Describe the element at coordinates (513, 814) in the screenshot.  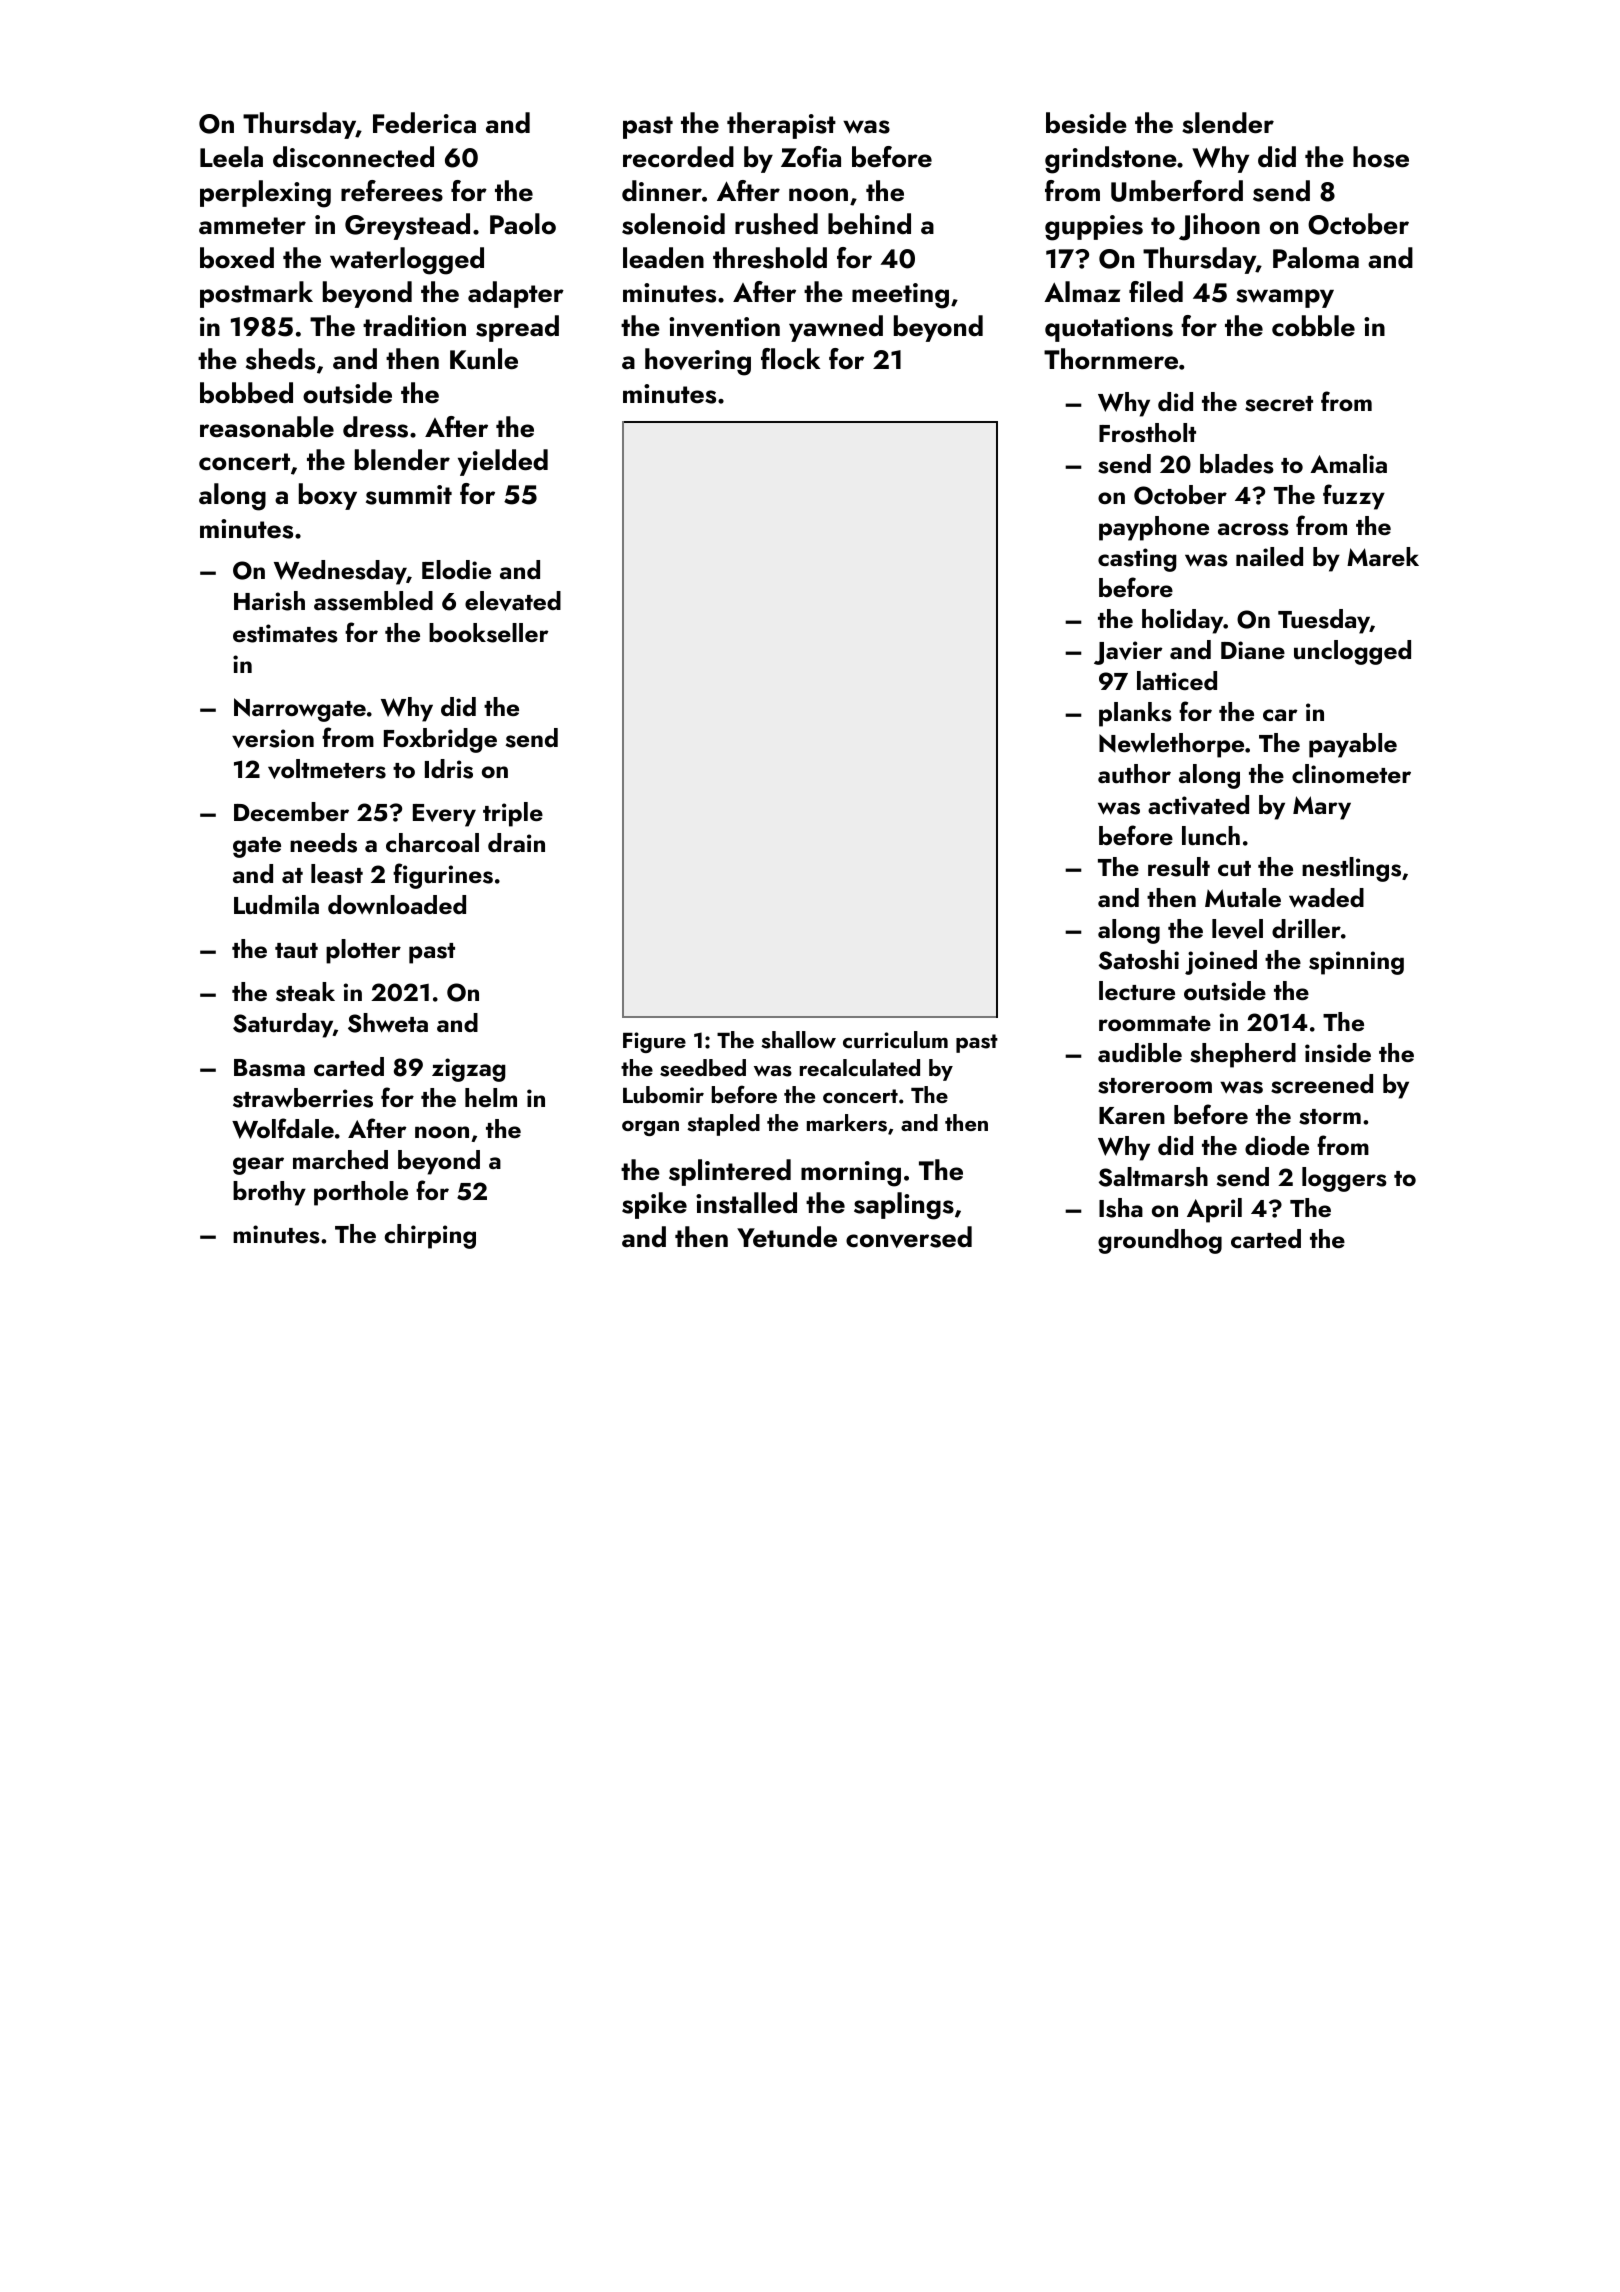
I see `triple` at that location.
